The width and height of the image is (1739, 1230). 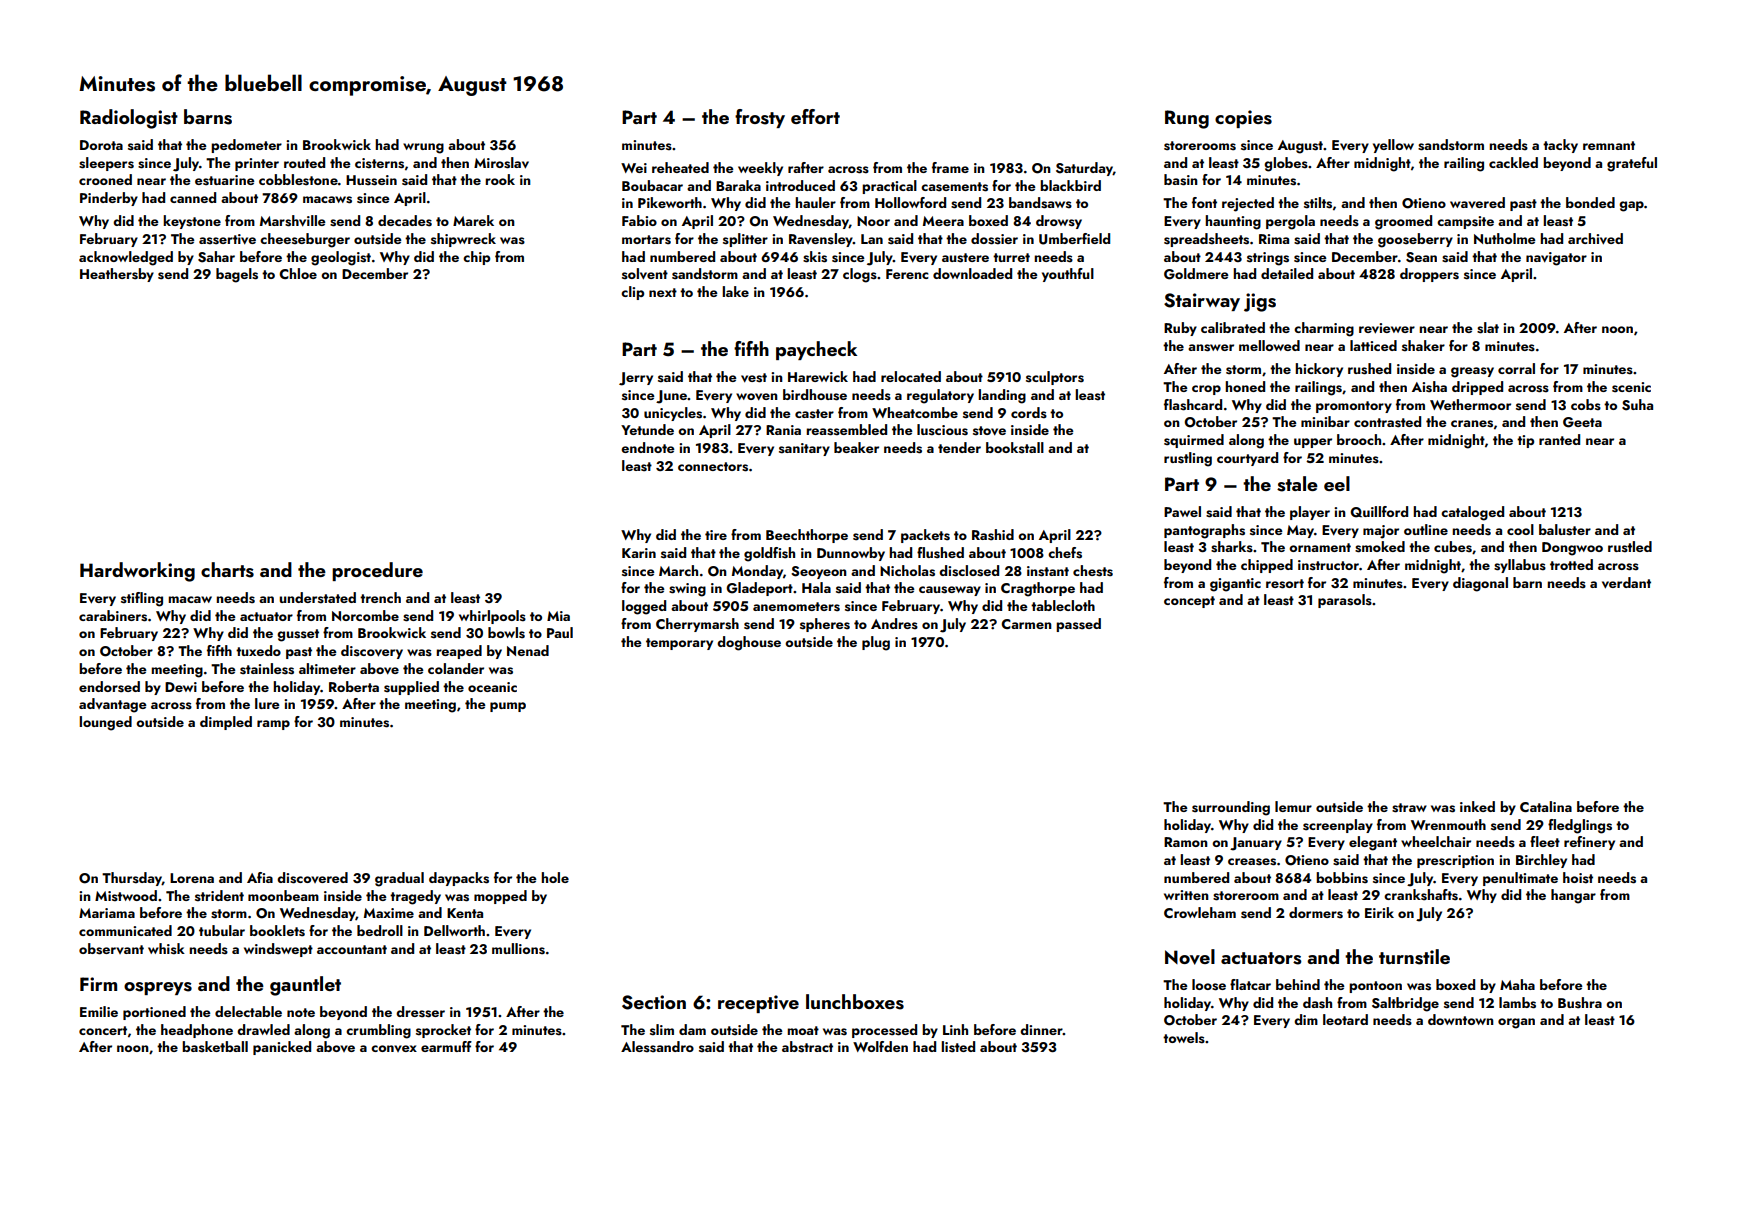 What do you see at coordinates (273, 725) in the image?
I see `ramp` at bounding box center [273, 725].
